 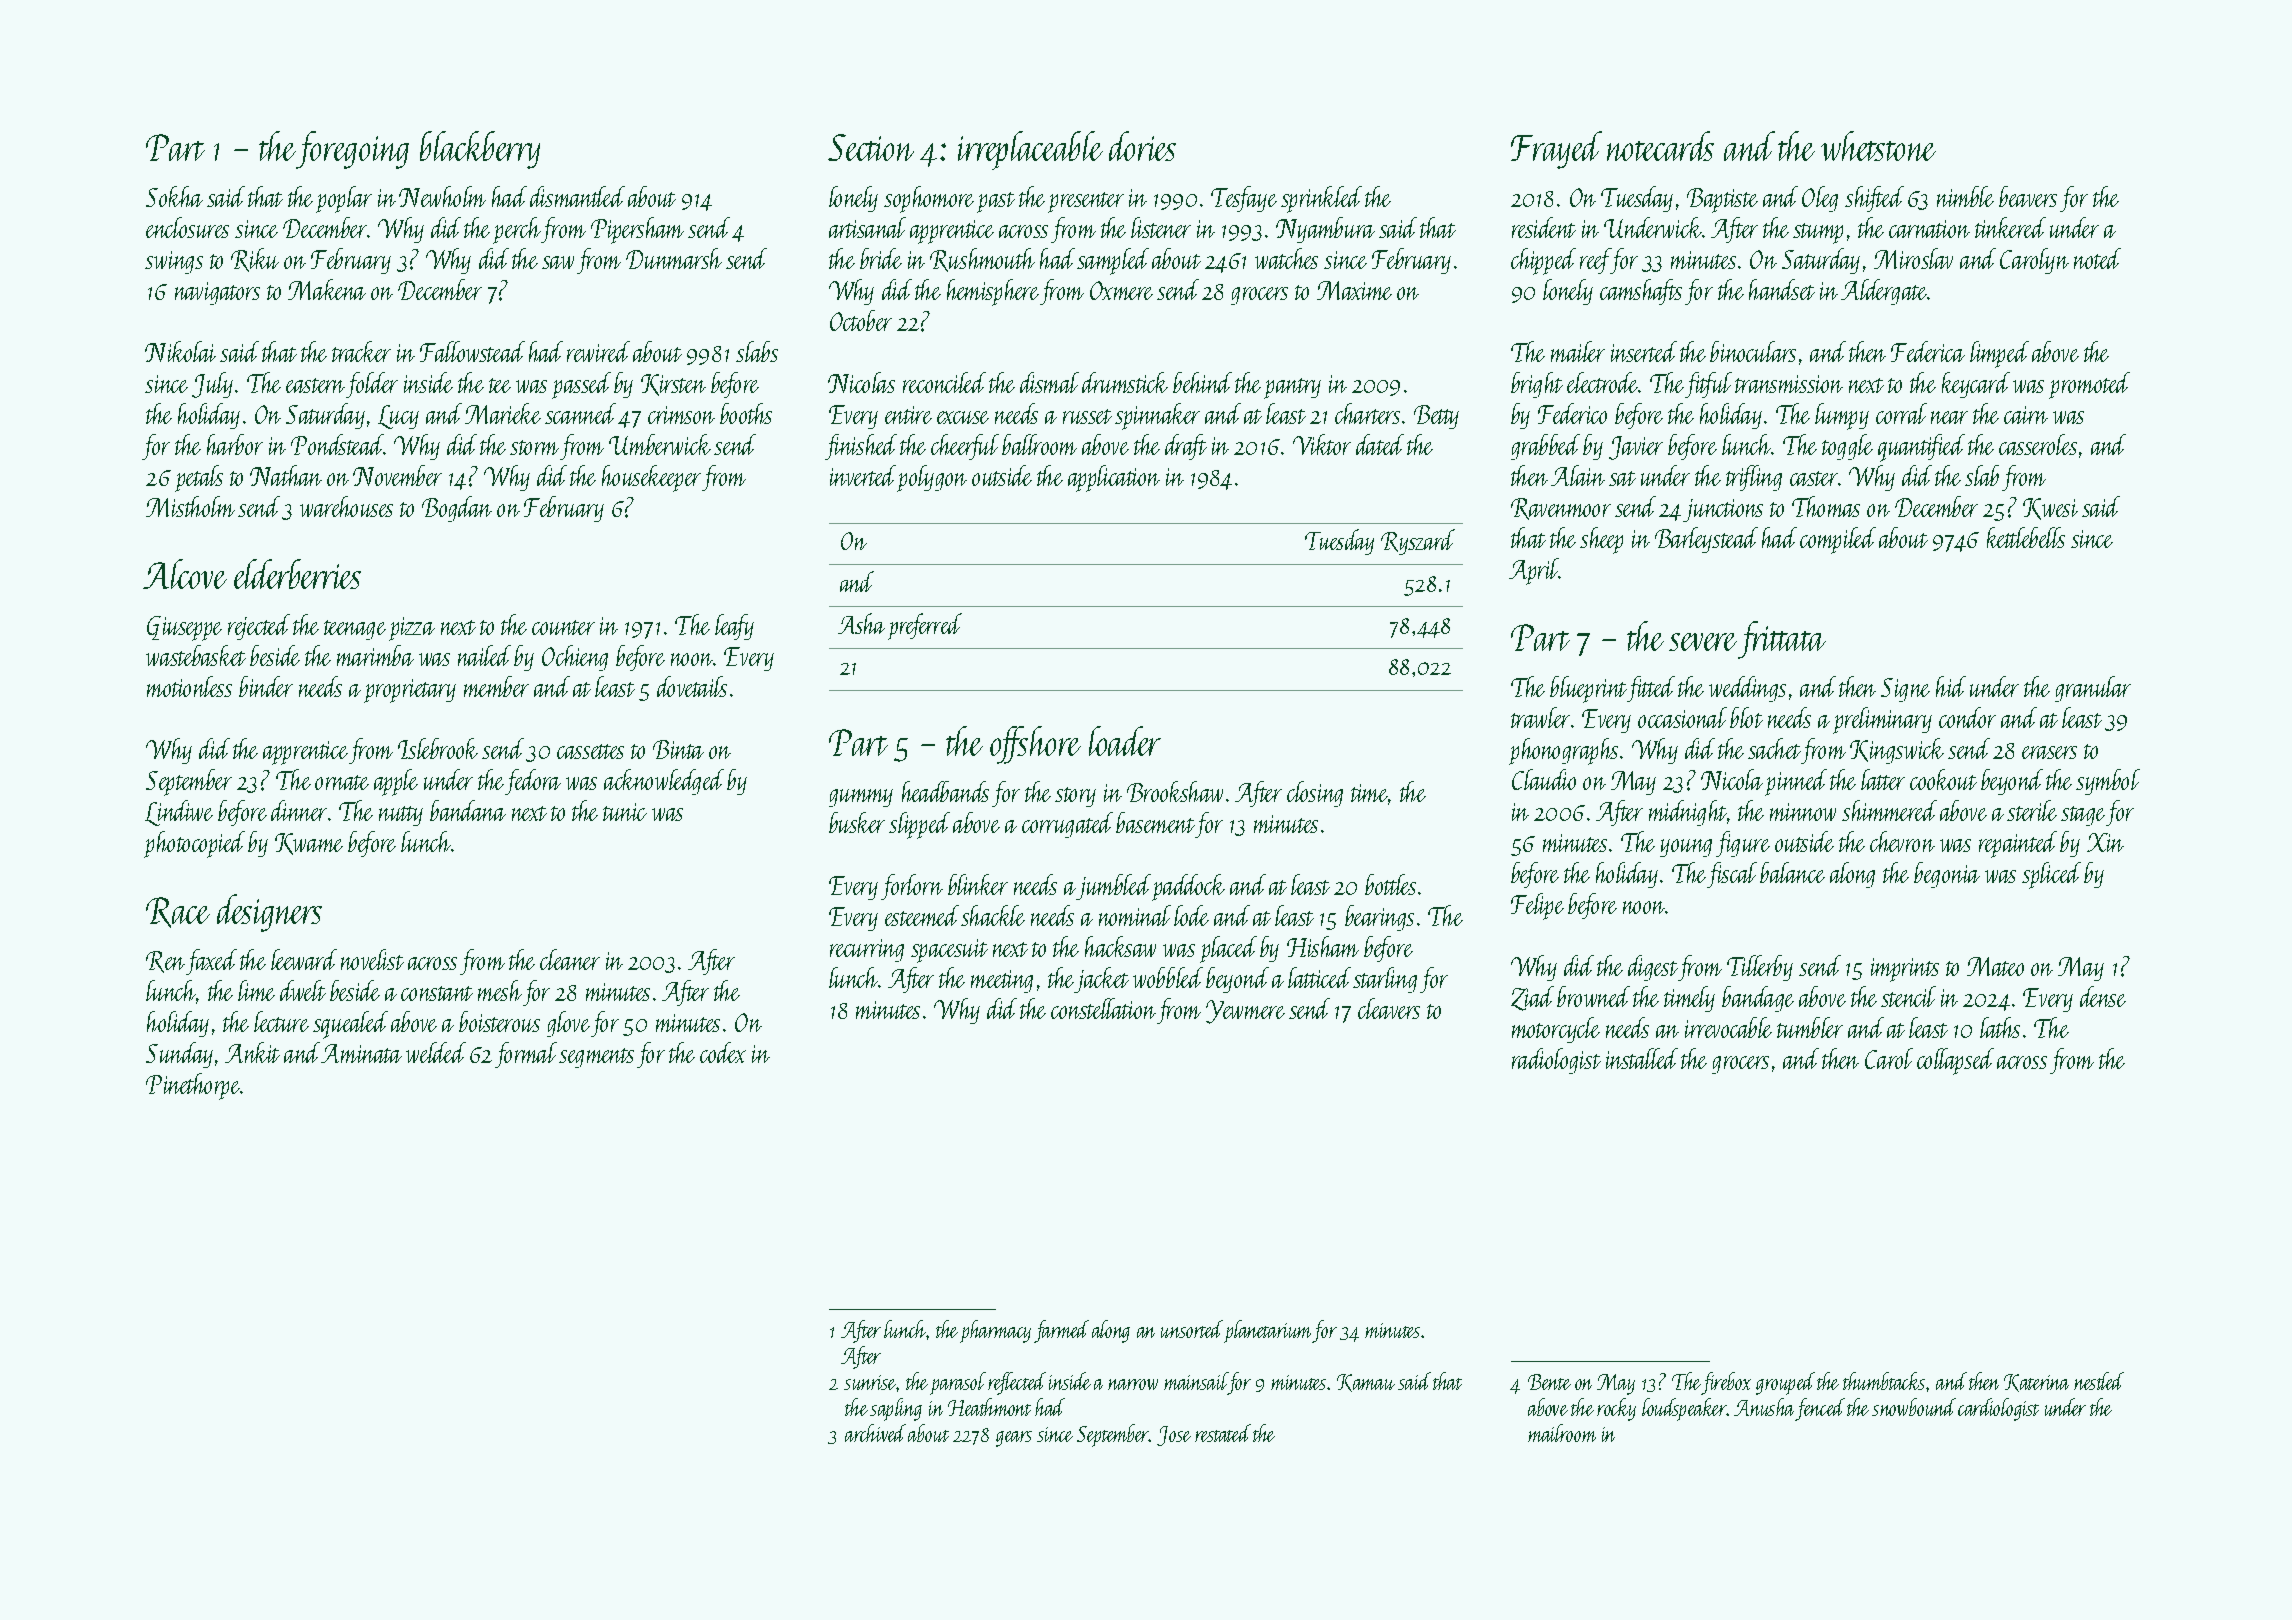 What do you see at coordinates (1897, 751) in the image?
I see `Kingswick` at bounding box center [1897, 751].
